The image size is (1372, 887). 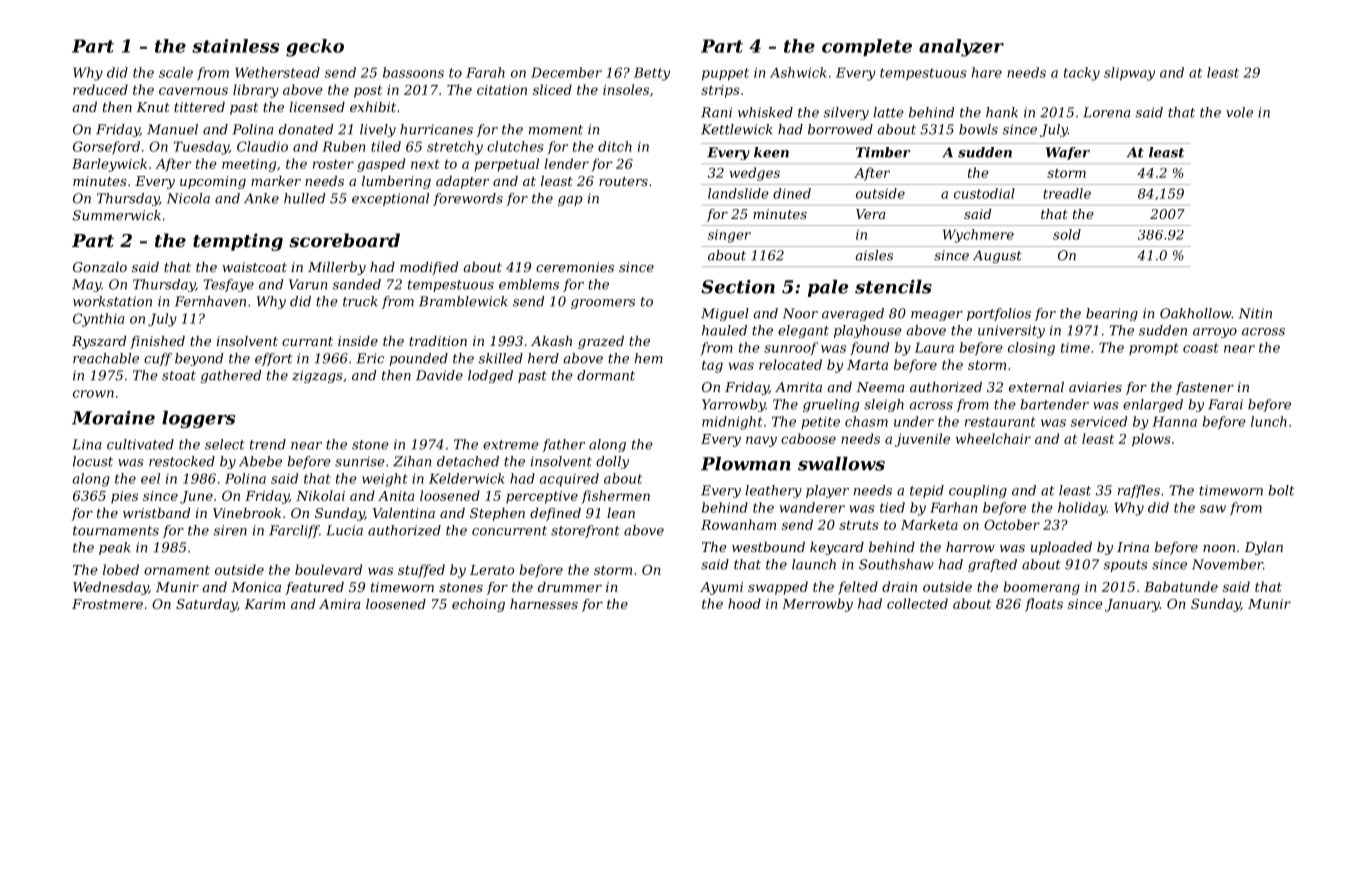 I want to click on post, so click(x=368, y=91).
